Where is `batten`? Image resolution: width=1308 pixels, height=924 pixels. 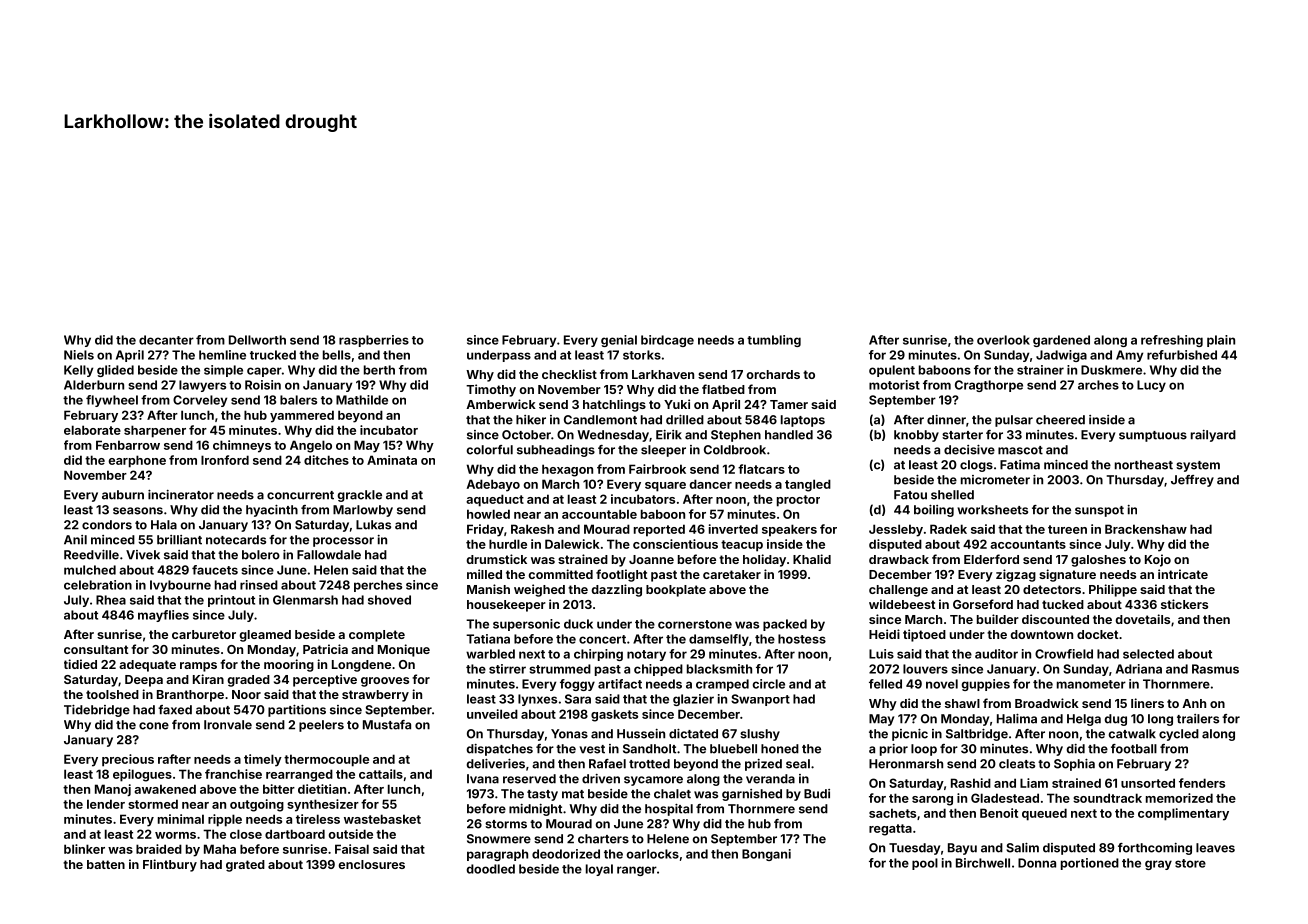 batten is located at coordinates (106, 864).
